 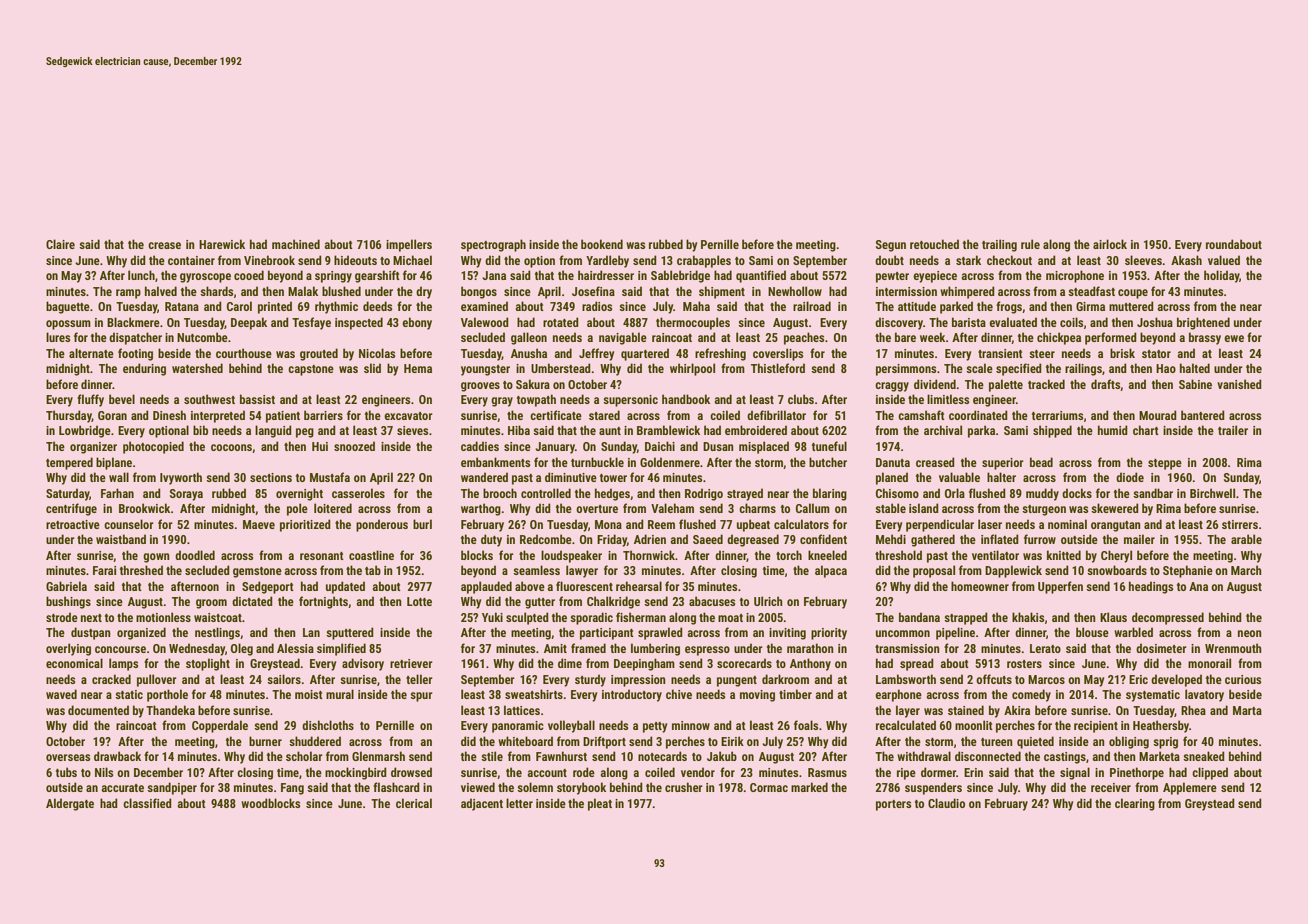 I want to click on mural, so click(x=340, y=694).
